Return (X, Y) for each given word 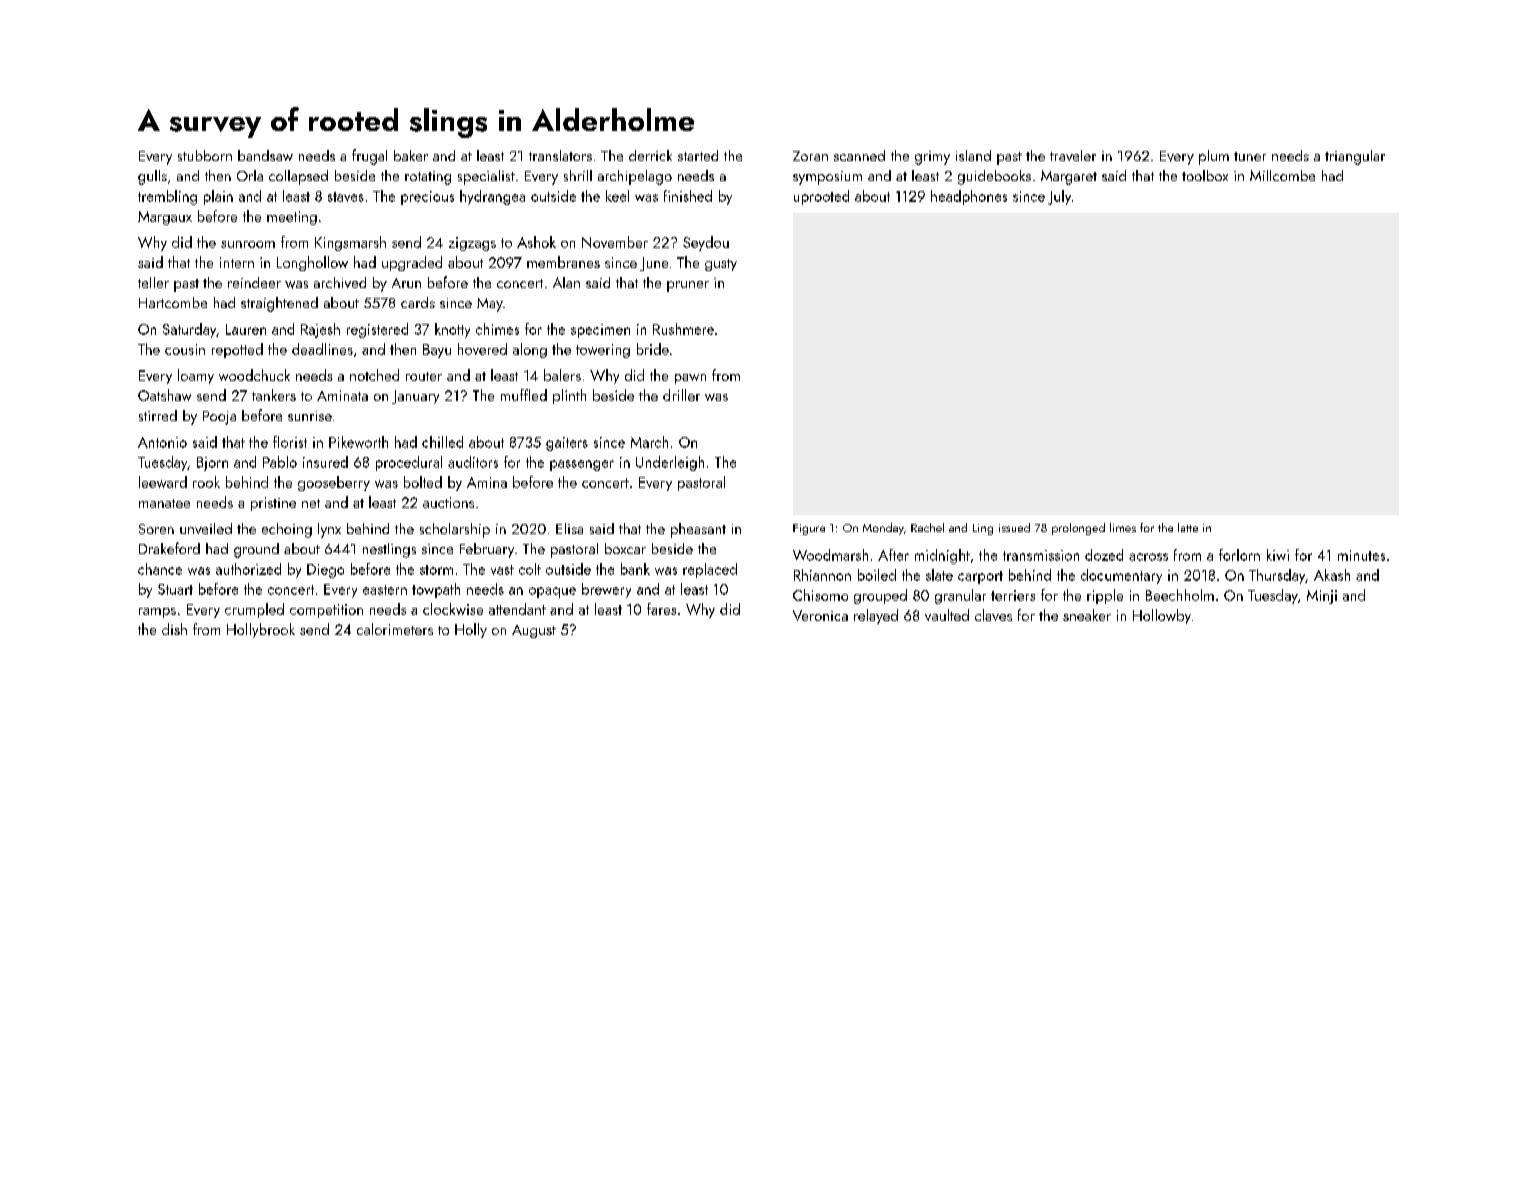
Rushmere (683, 329)
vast (502, 570)
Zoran (810, 156)
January (415, 397)
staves (346, 197)
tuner (1250, 156)
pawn (690, 379)
